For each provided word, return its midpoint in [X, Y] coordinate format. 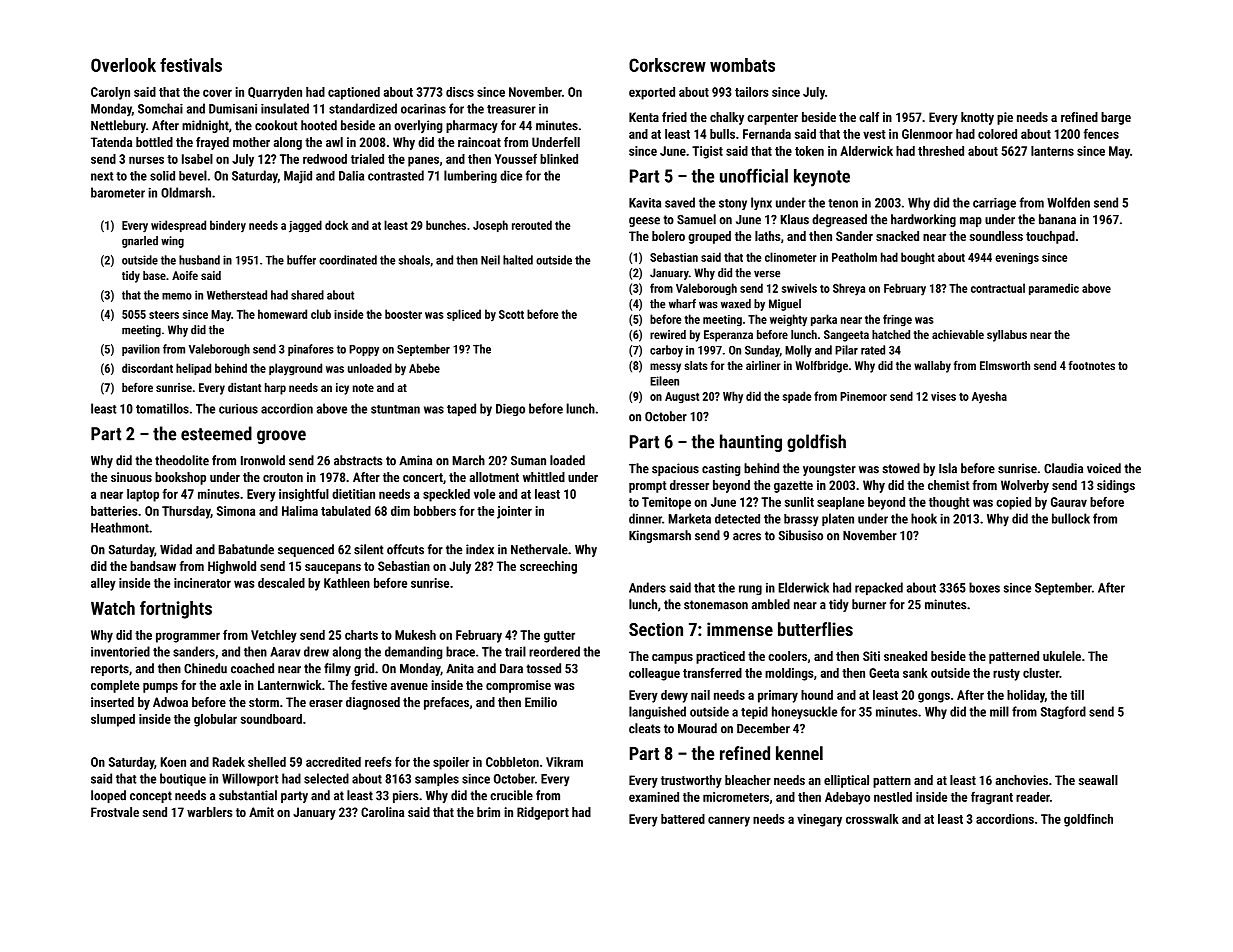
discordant [147, 368]
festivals [191, 65]
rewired [668, 334]
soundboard [271, 719]
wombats [742, 65]
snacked [897, 236]
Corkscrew [667, 65]
